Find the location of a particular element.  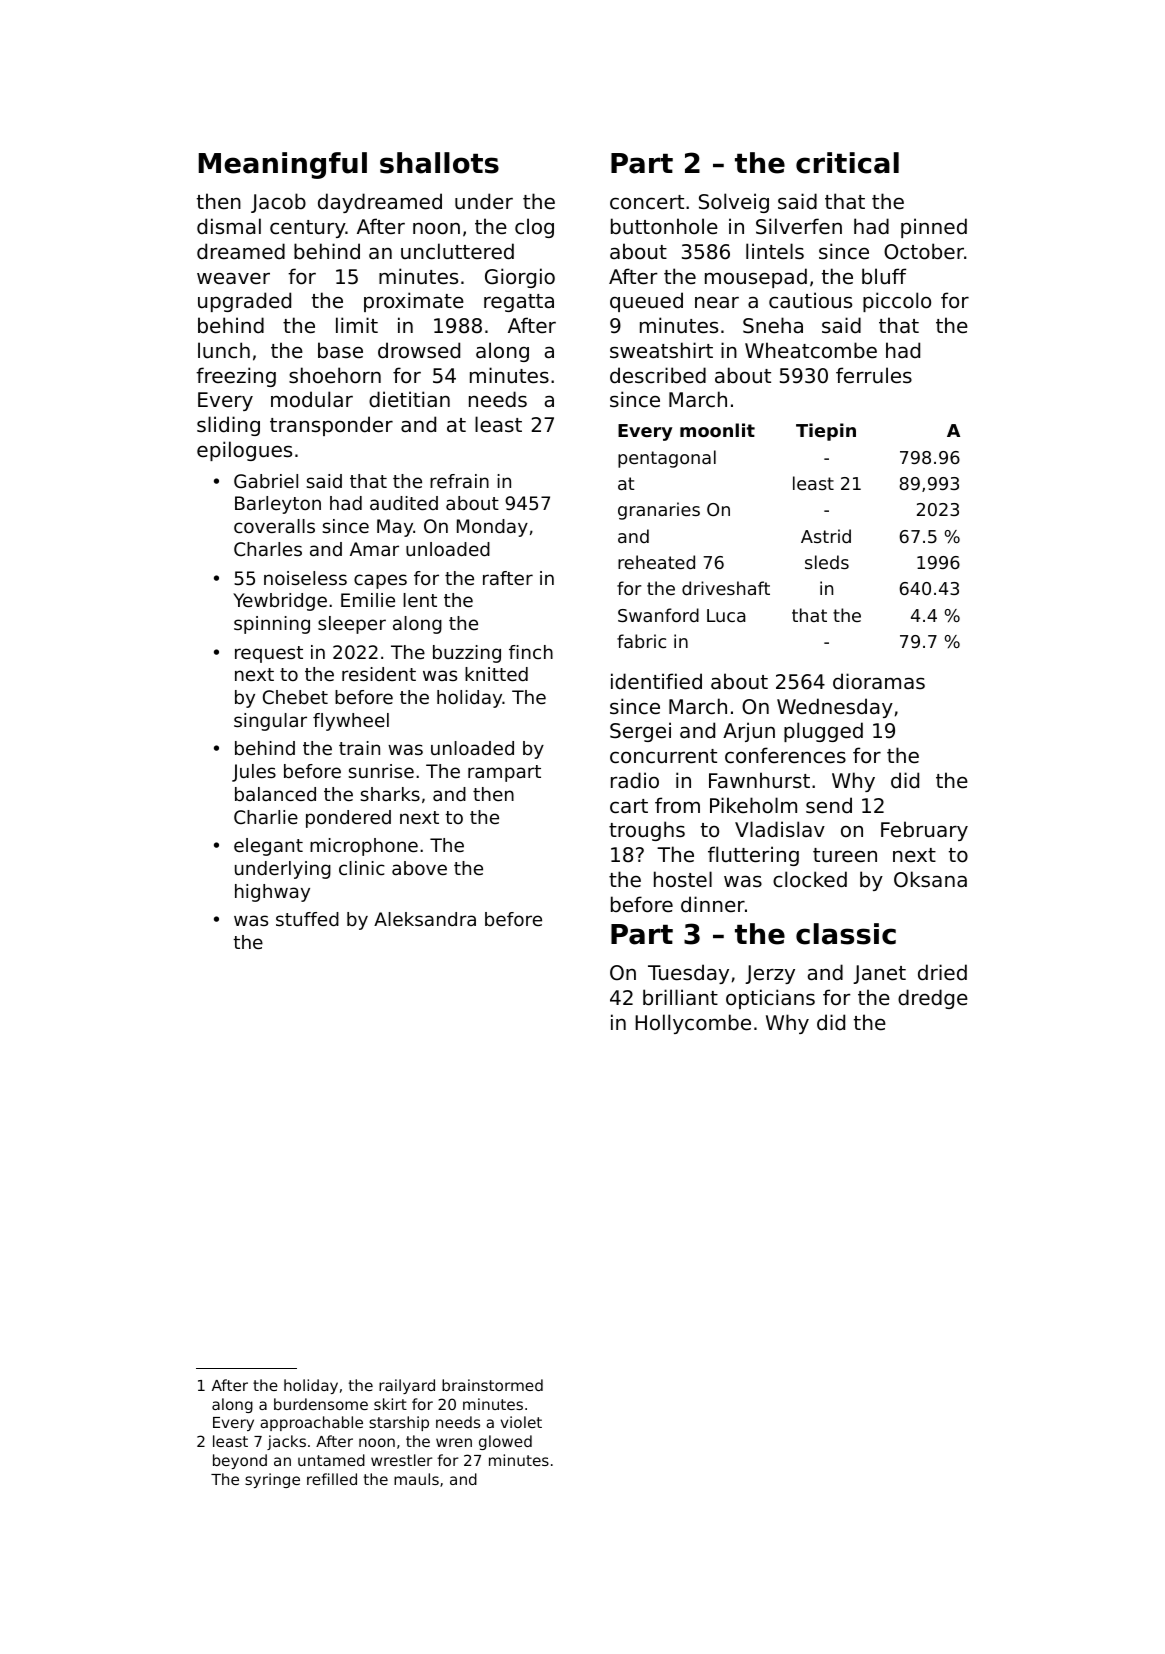

violet is located at coordinates (521, 1422).
